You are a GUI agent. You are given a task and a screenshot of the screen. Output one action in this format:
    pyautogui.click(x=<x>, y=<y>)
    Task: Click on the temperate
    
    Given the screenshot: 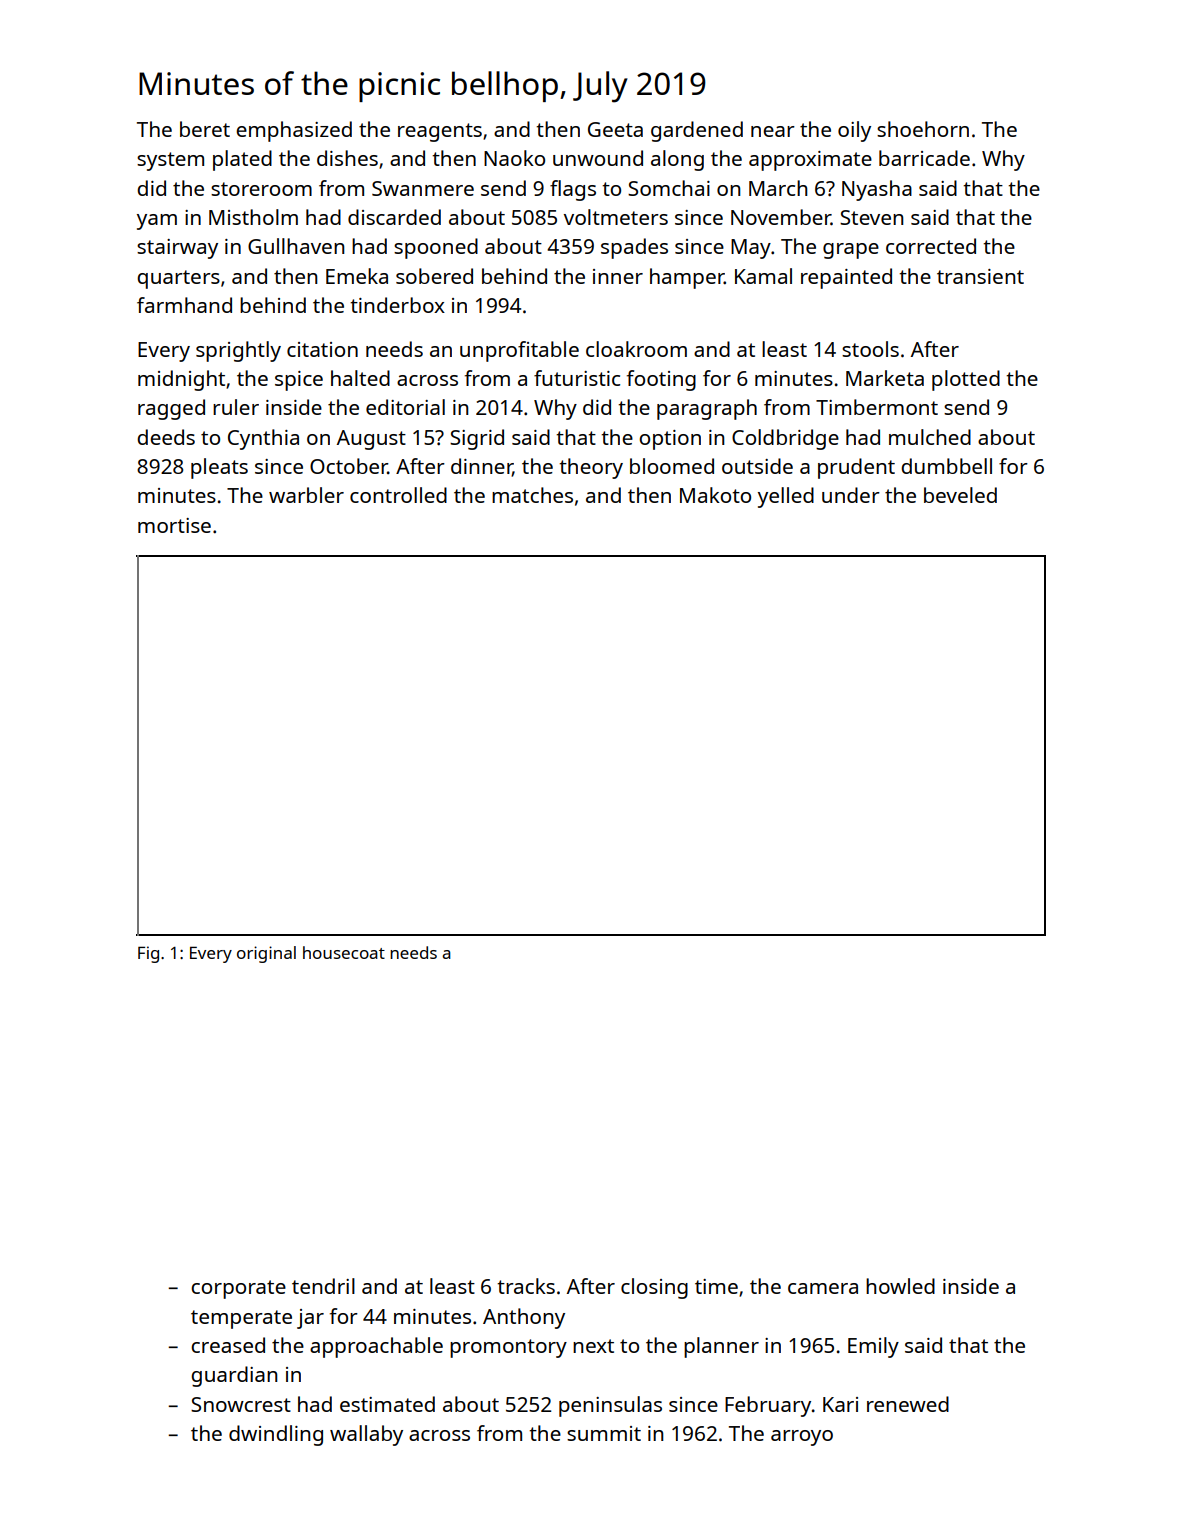 What is the action you would take?
    pyautogui.click(x=241, y=1319)
